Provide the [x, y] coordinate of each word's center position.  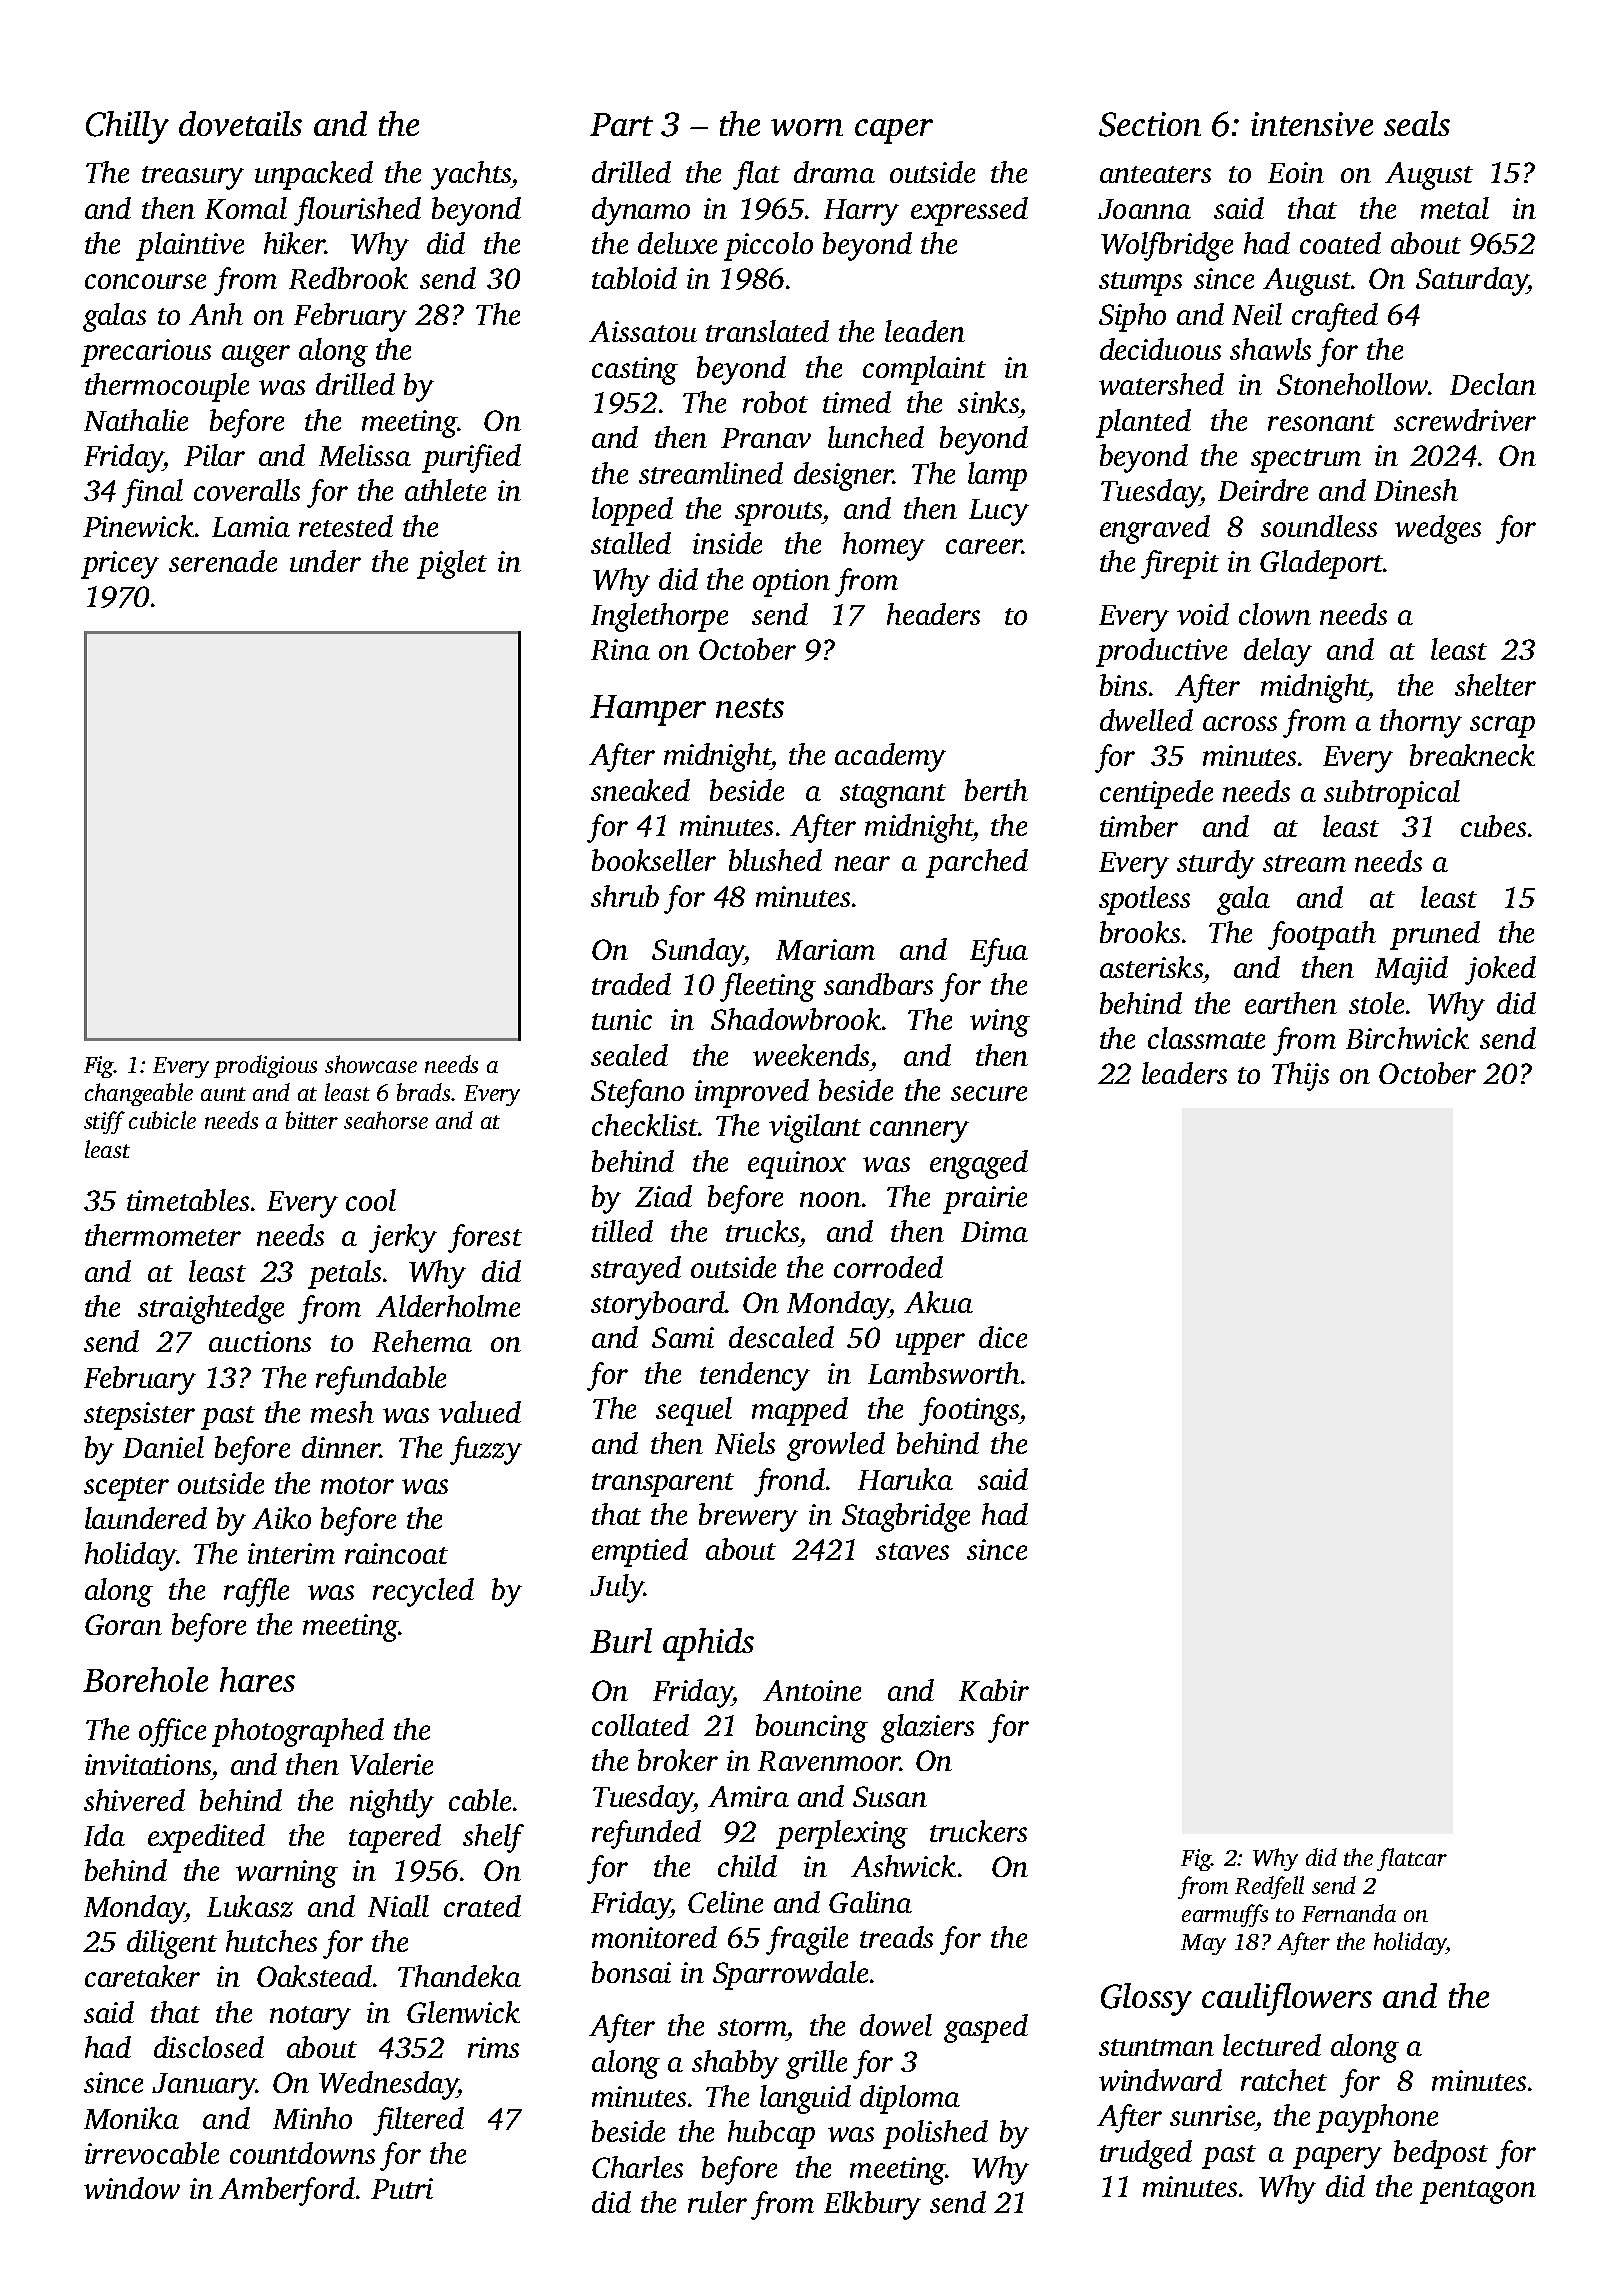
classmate [1206, 1038]
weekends [811, 1055]
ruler [717, 2202]
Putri [402, 2188]
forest [485, 1238]
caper [894, 131]
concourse [145, 281]
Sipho [1132, 317]
